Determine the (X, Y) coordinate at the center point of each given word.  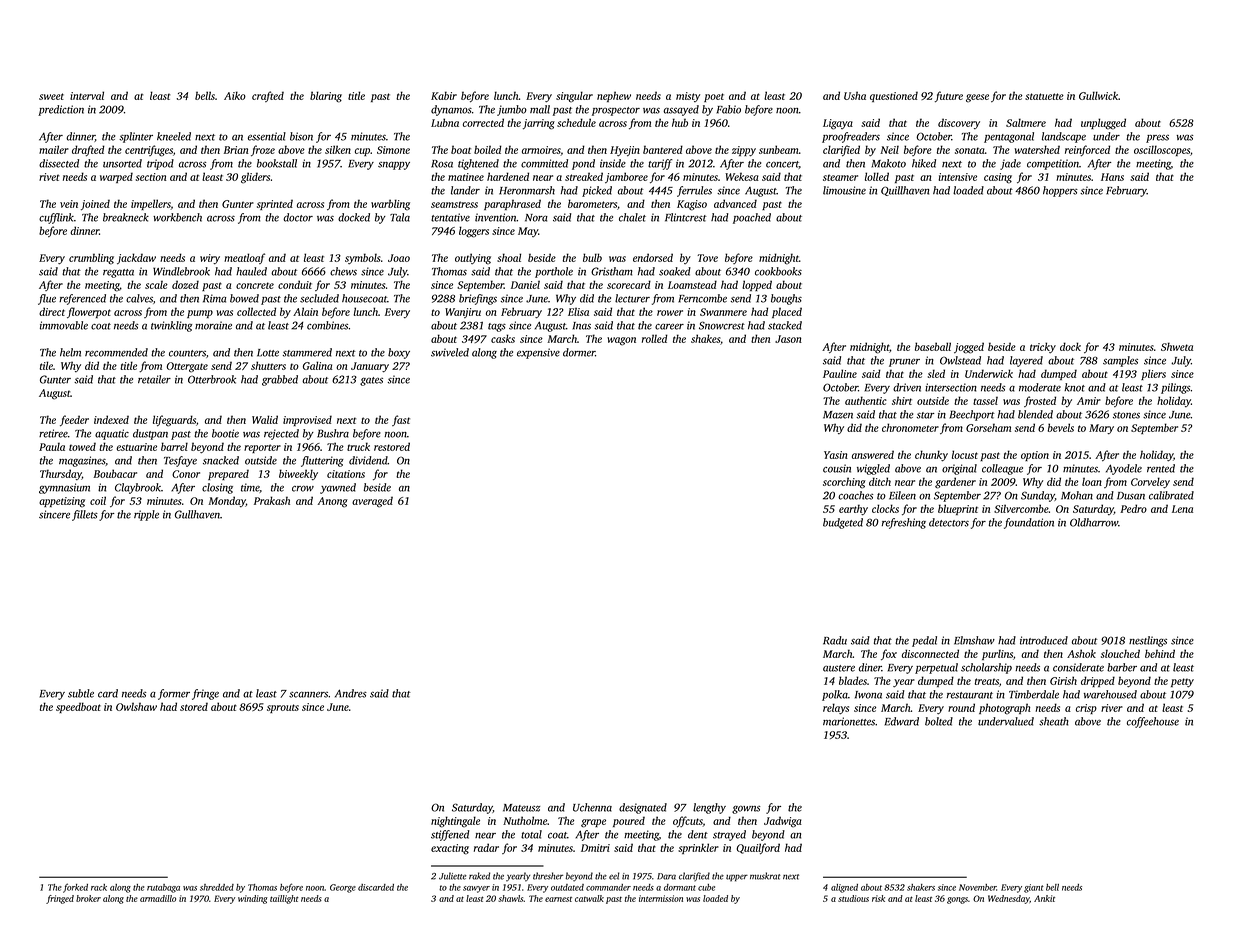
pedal (924, 641)
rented (1161, 468)
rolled (655, 338)
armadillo (158, 898)
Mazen (838, 415)
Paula (52, 446)
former (174, 694)
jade (1010, 164)
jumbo (512, 110)
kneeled (174, 136)
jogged (969, 348)
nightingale (455, 822)
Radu (835, 640)
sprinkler (698, 848)
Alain (305, 311)
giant (1034, 888)
